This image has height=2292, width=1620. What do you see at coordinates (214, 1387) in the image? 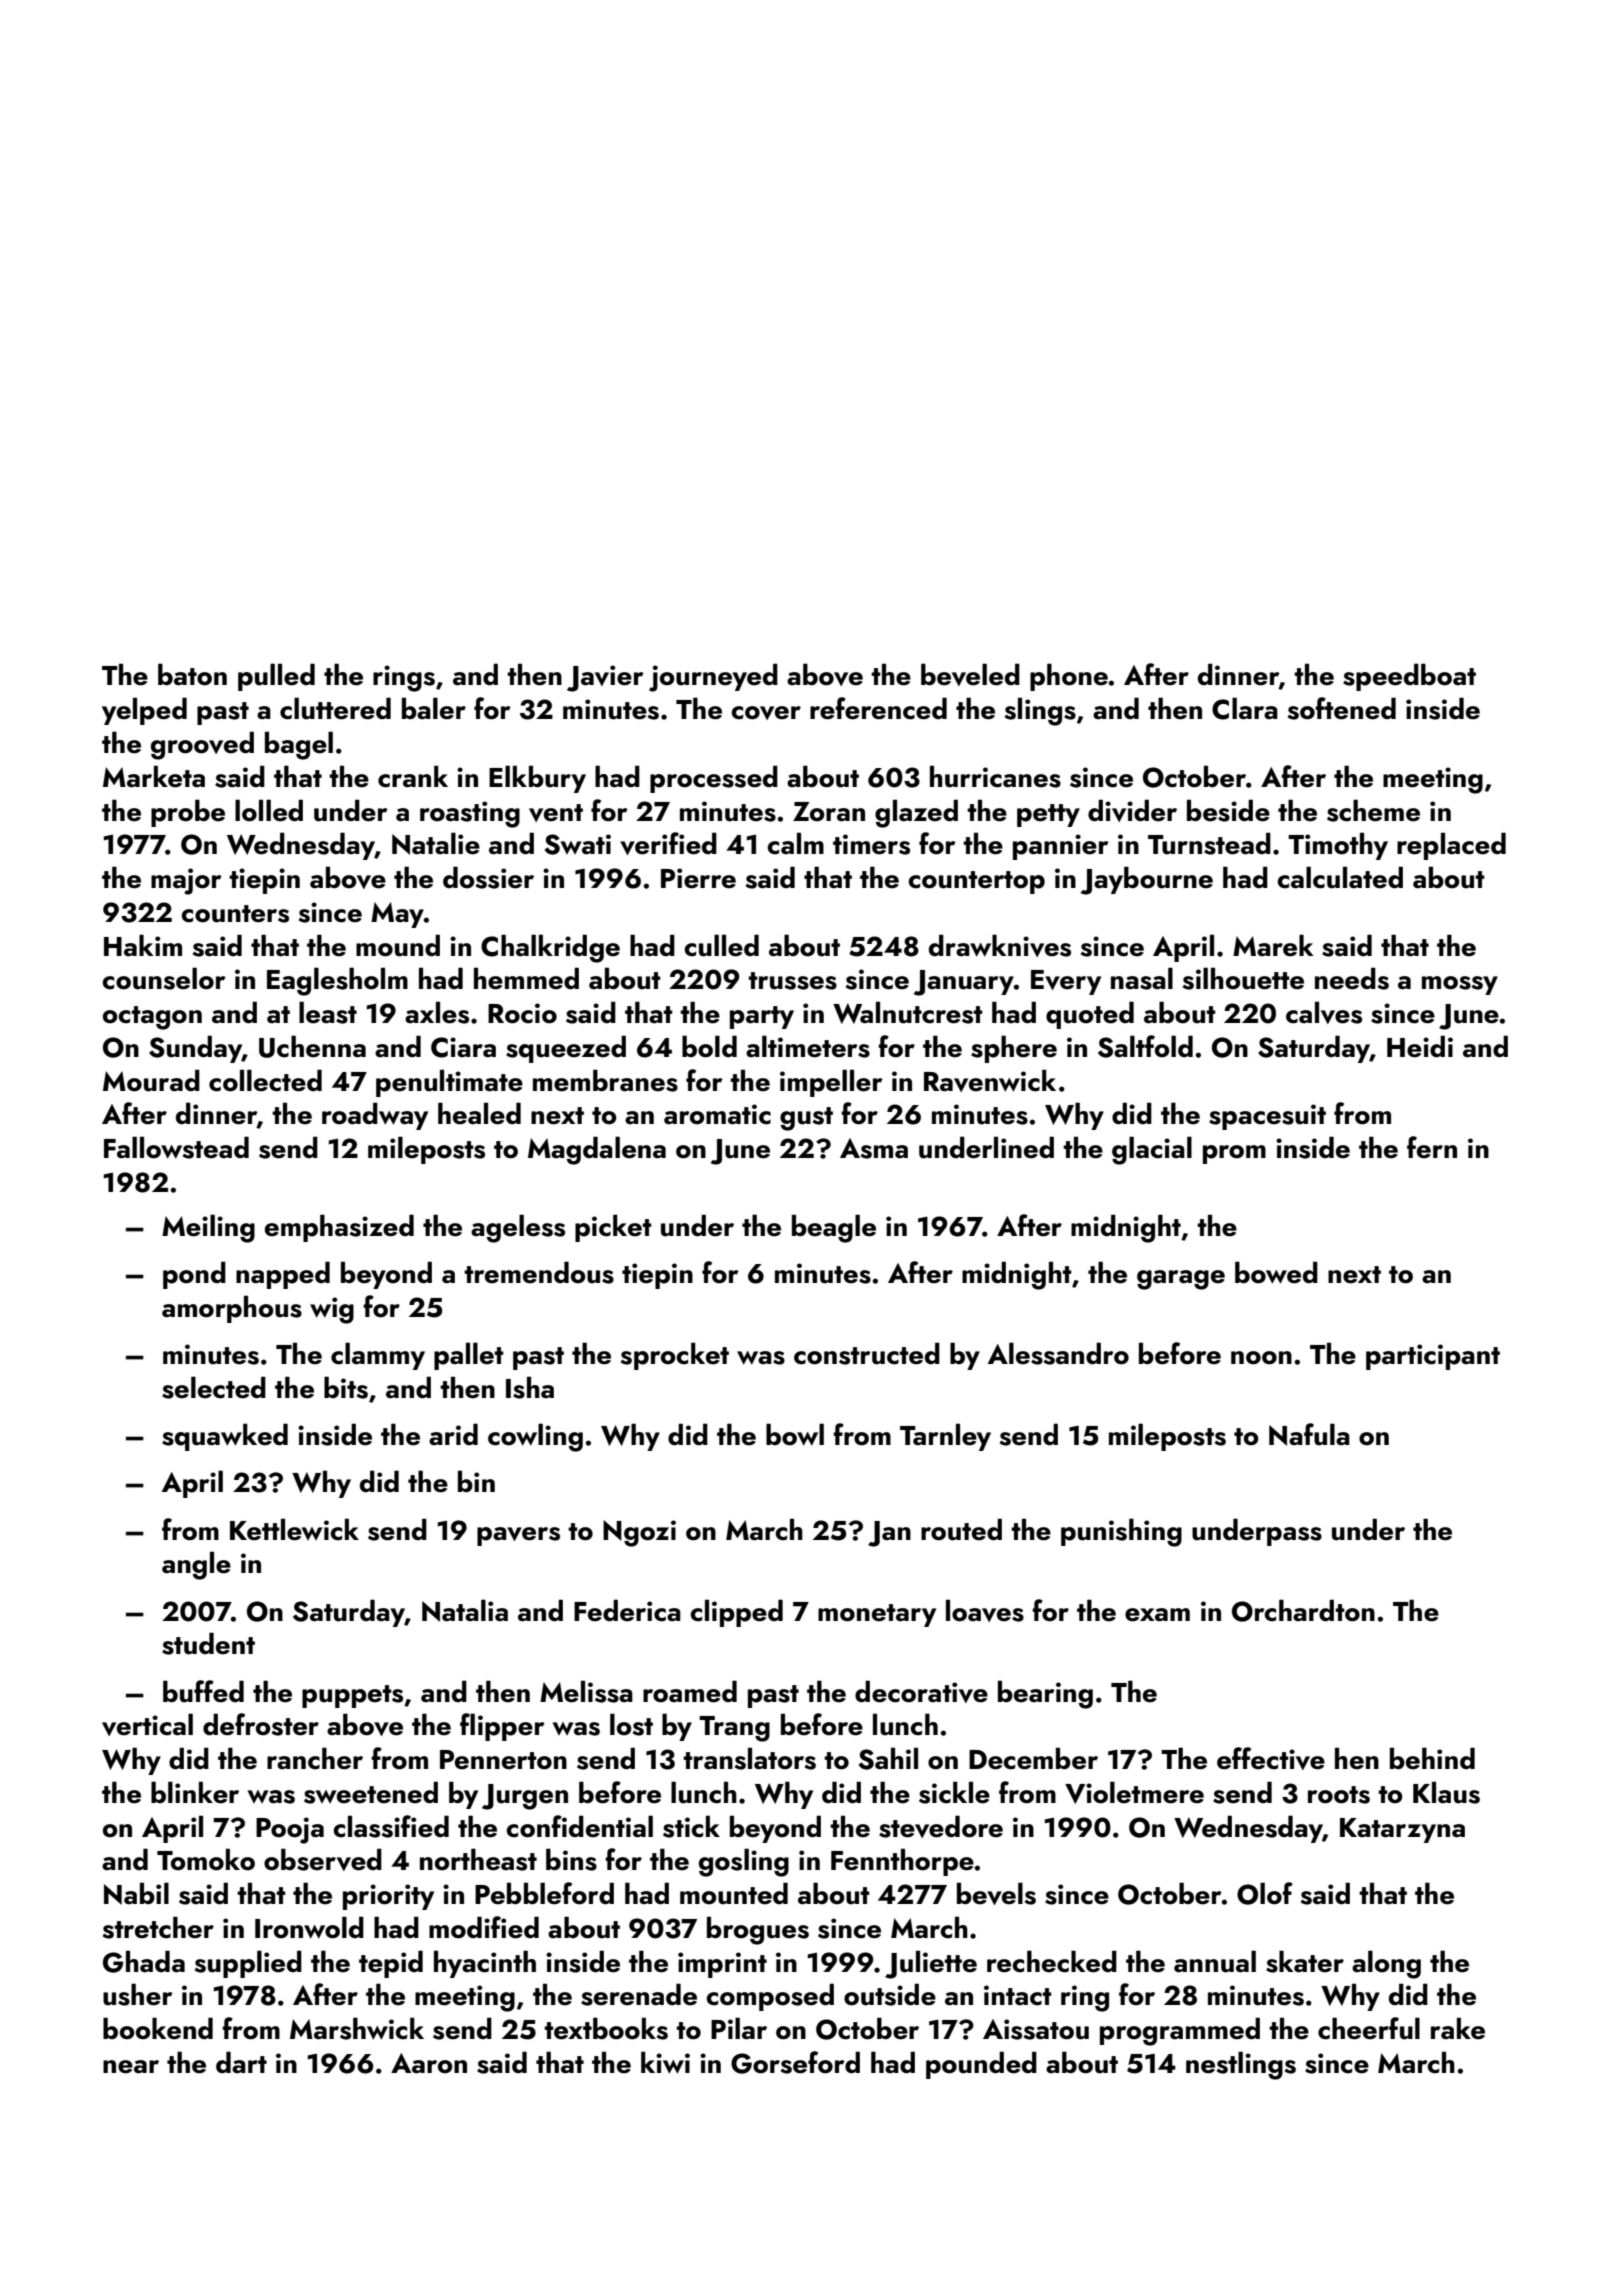
I see `selected` at bounding box center [214, 1387].
